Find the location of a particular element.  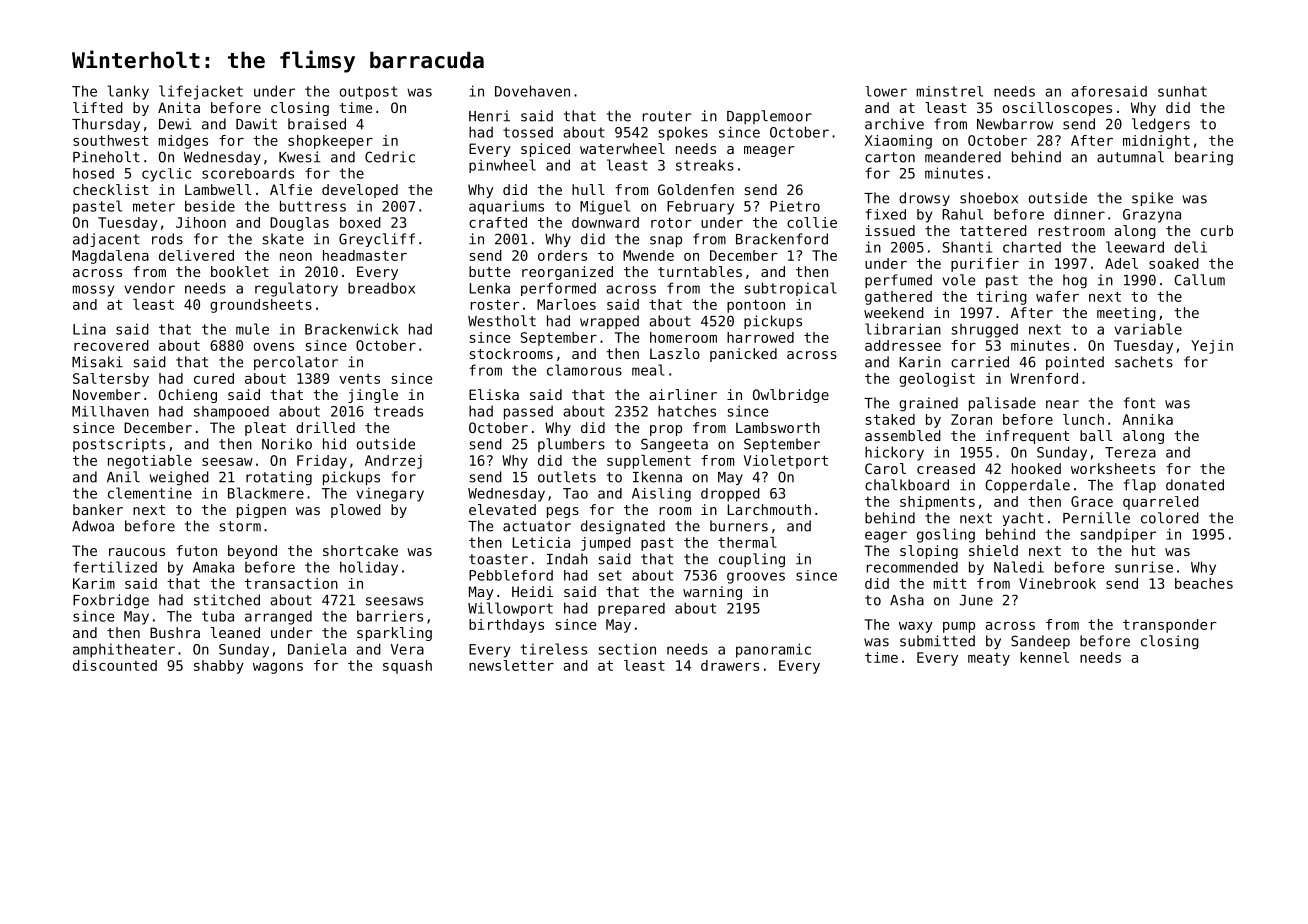

Callum is located at coordinates (1199, 280).
